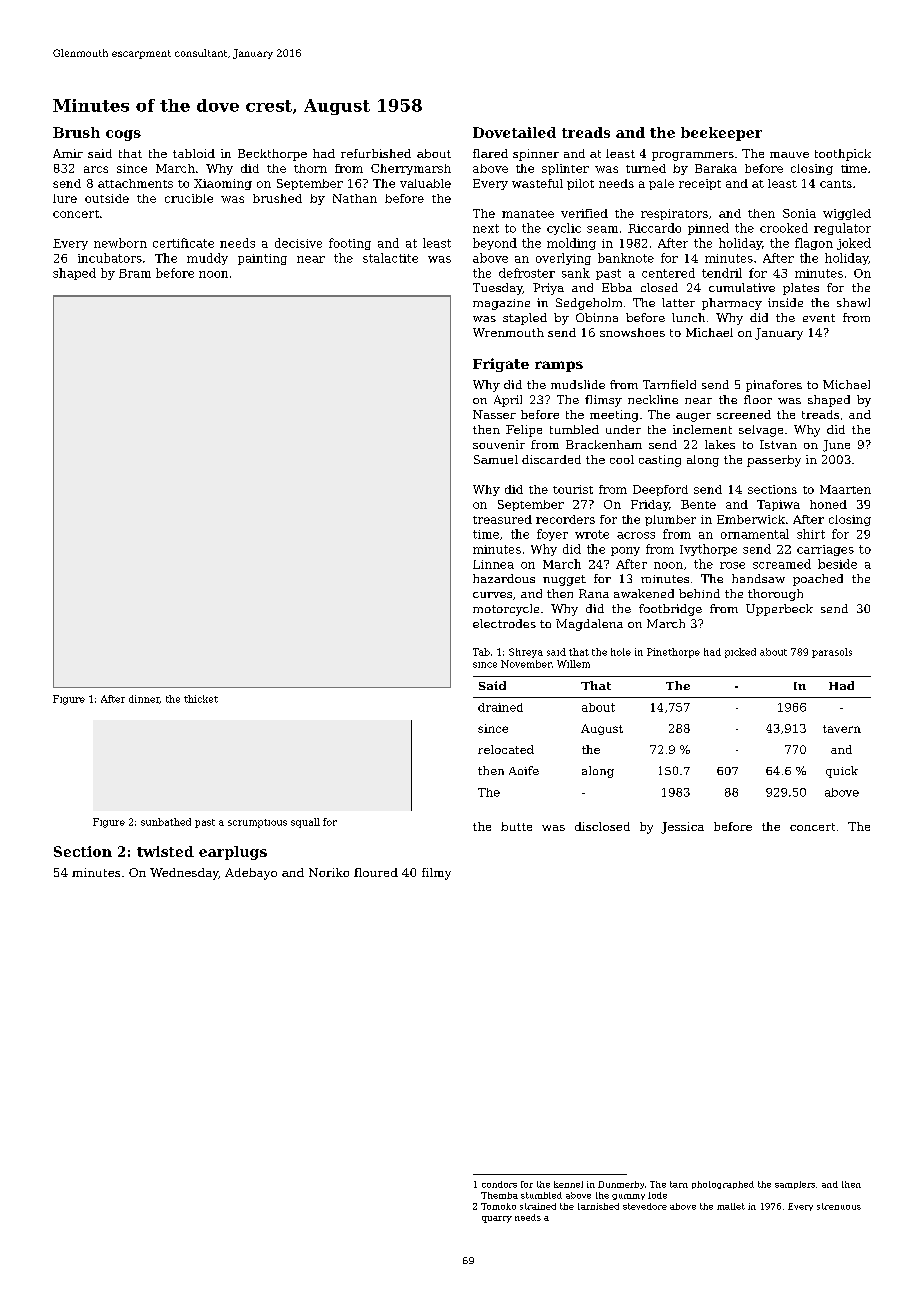  Describe the element at coordinates (144, 699) in the page. I see `dinner` at that location.
